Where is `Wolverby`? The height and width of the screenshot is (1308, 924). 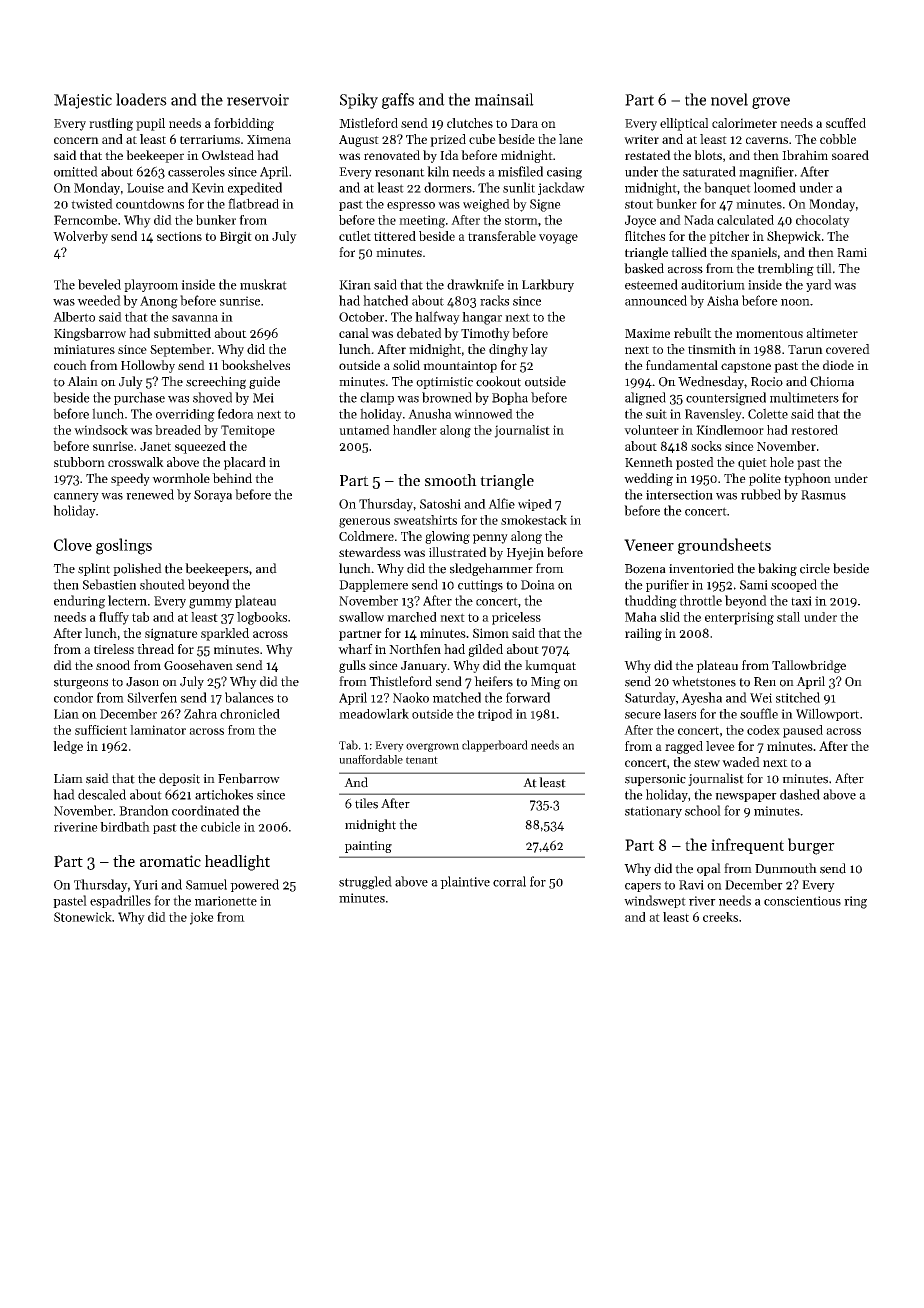
Wolverby is located at coordinates (80, 237).
